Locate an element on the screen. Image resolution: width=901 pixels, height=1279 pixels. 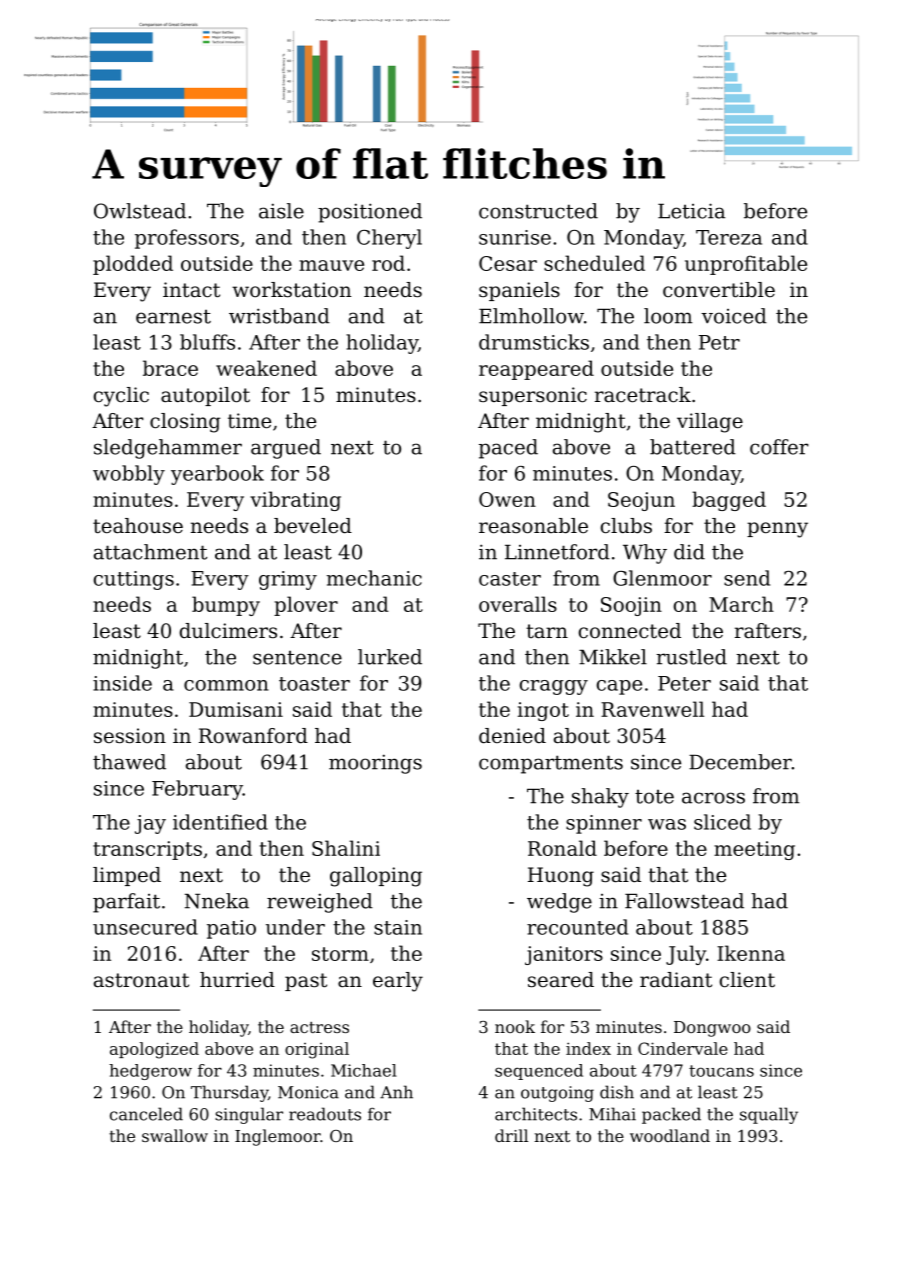
professors is located at coordinates (187, 239).
